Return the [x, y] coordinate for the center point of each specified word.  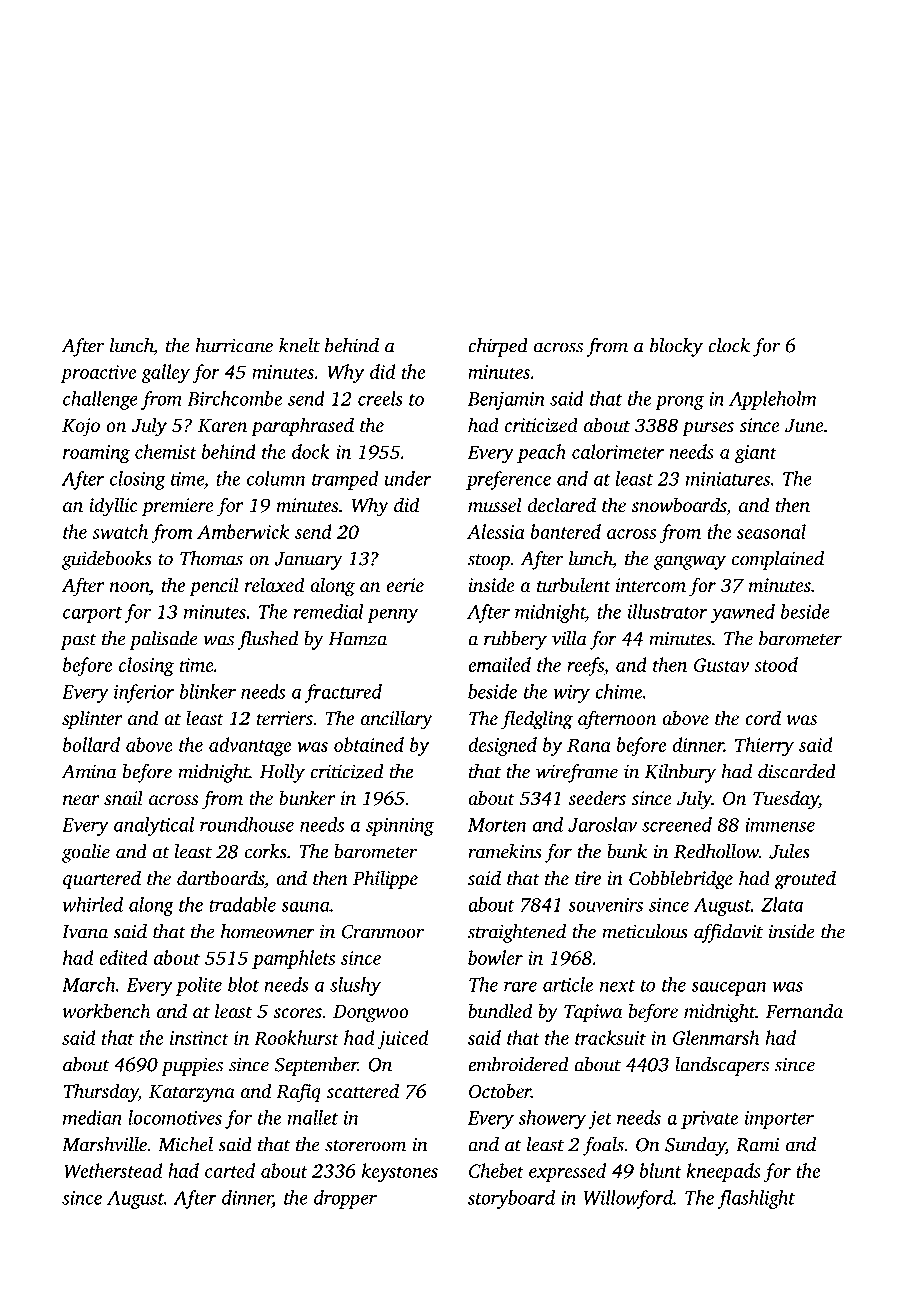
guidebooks [107, 560]
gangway [690, 562]
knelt [299, 345]
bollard [91, 744]
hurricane [234, 345]
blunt [660, 1170]
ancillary [396, 720]
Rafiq [298, 1093]
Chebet [496, 1170]
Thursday [101, 1093]
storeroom [366, 1146]
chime [618, 691]
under [407, 478]
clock [729, 345]
